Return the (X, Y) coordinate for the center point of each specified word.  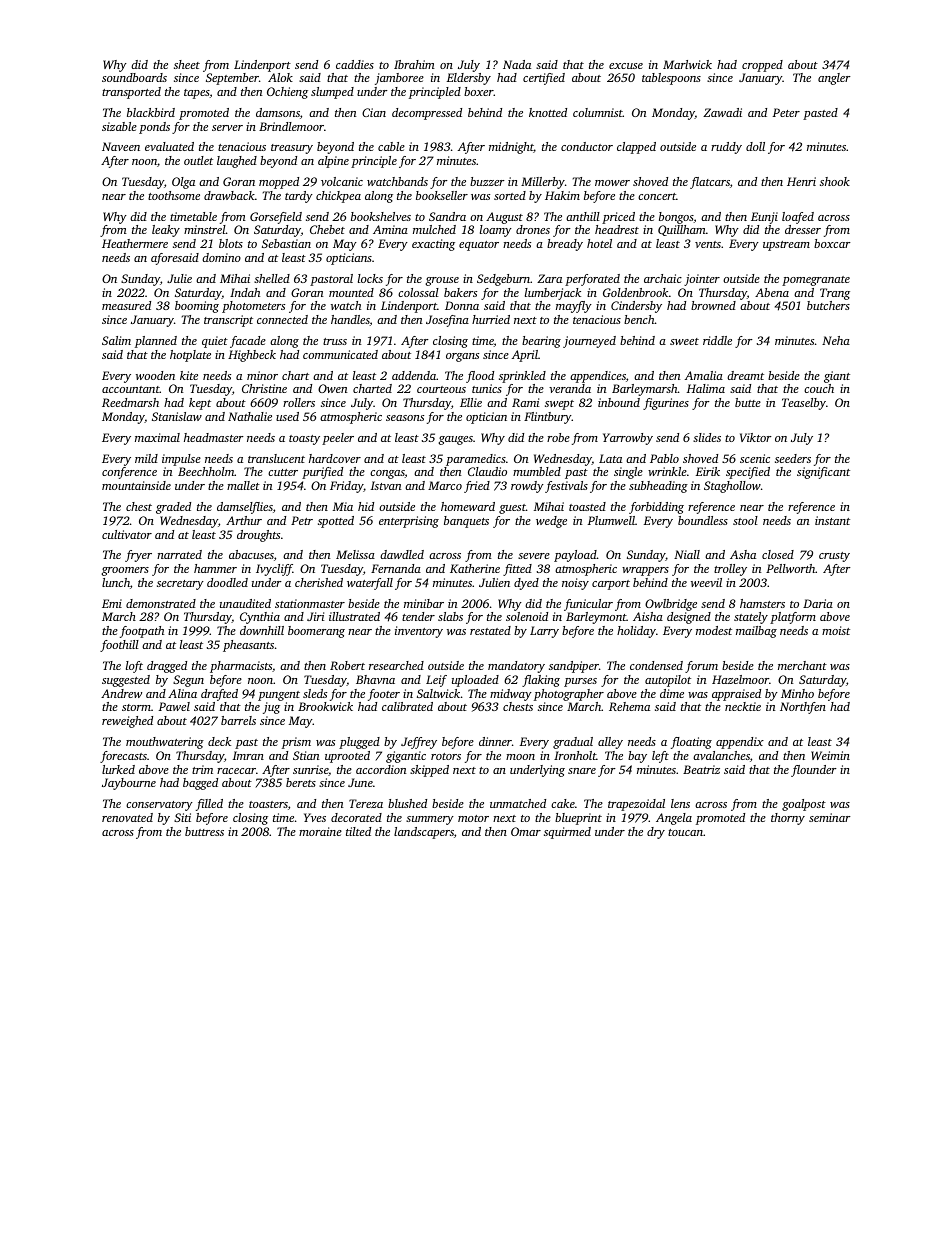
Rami (526, 402)
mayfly (574, 307)
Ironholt (575, 755)
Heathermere (135, 243)
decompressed (427, 114)
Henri (801, 181)
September (232, 79)
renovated (127, 817)
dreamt (745, 375)
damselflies (245, 508)
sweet (684, 341)
